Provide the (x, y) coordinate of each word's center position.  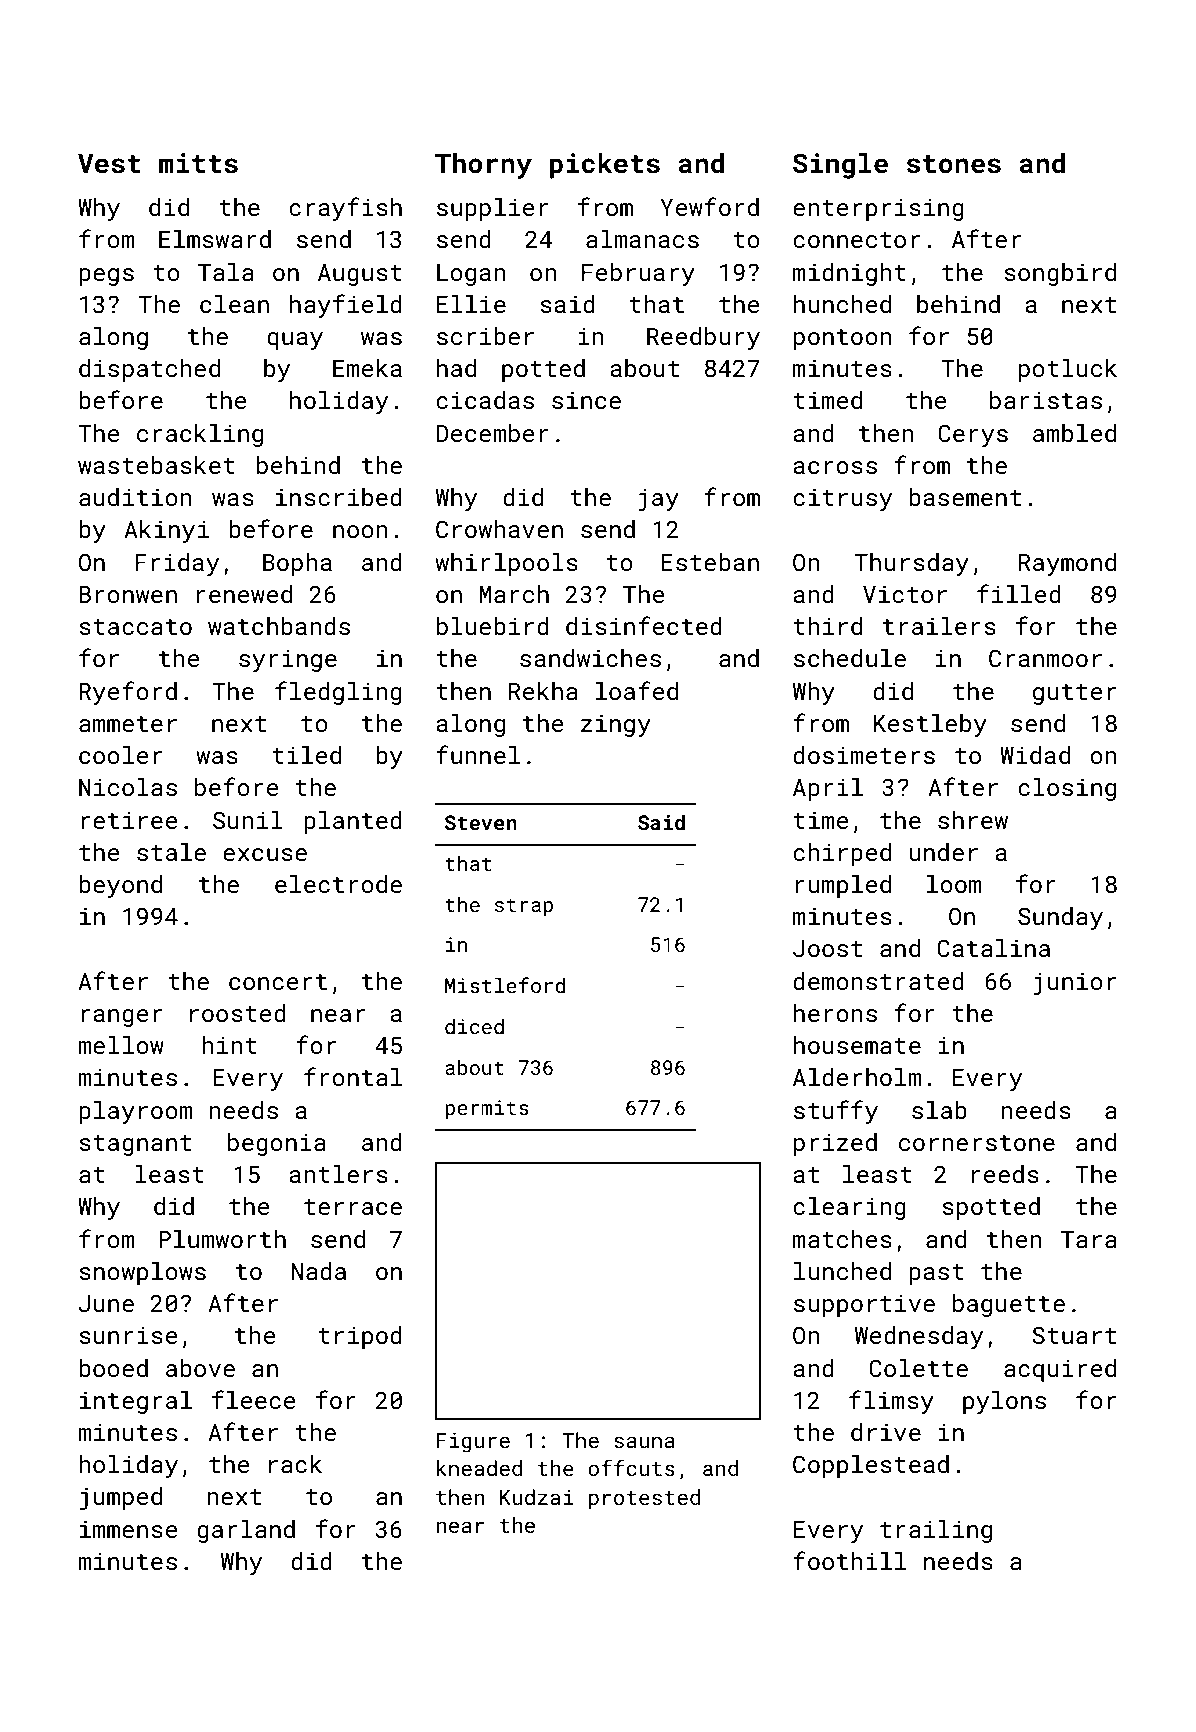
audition (135, 497)
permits (487, 1109)
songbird (1060, 274)
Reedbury (703, 338)
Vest (109, 164)
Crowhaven (499, 529)
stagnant (135, 1145)
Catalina (993, 948)
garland (246, 1531)
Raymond (1067, 564)
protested (644, 1499)
